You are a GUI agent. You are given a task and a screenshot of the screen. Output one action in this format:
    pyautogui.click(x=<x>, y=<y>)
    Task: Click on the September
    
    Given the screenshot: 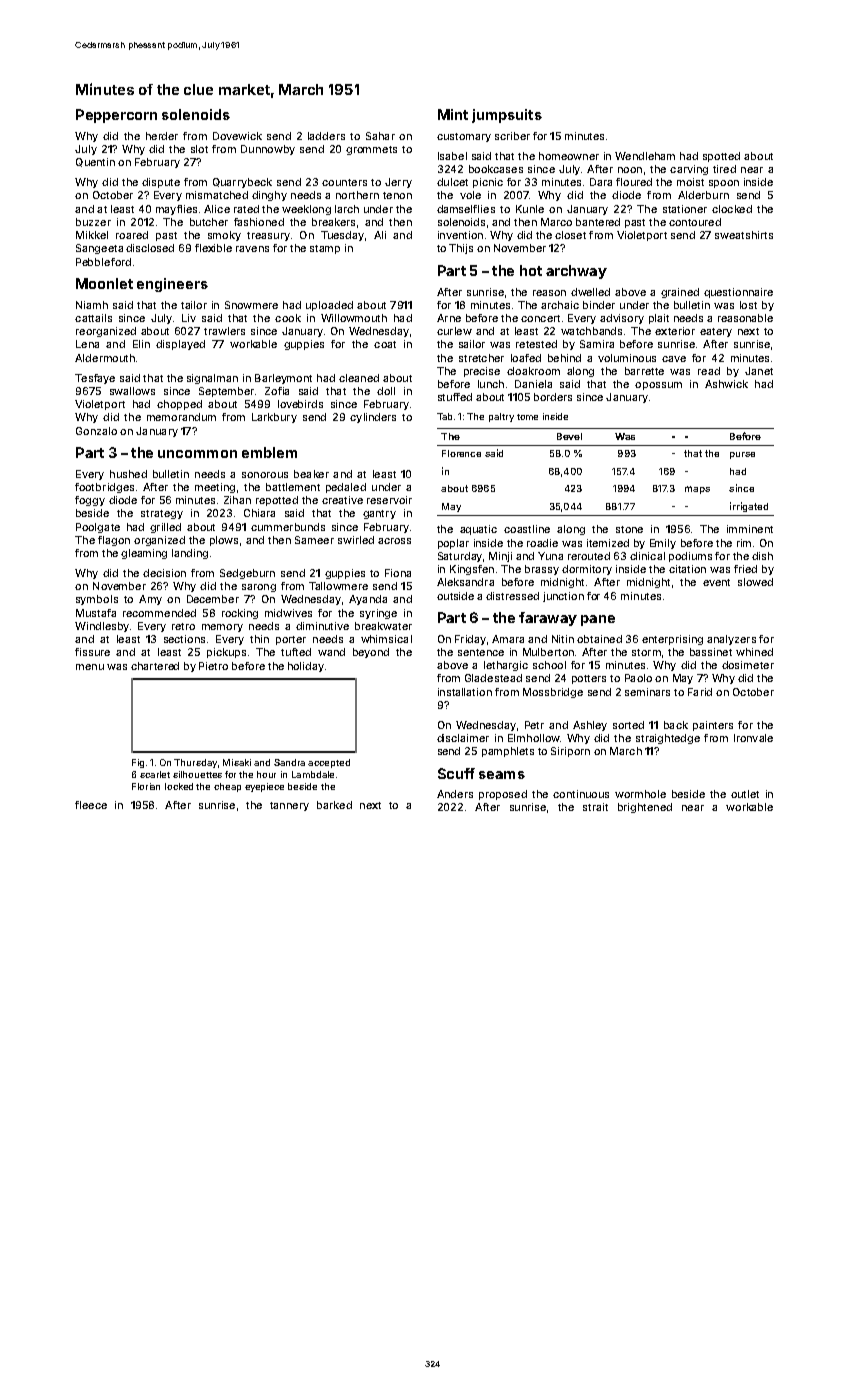 What is the action you would take?
    pyautogui.click(x=226, y=392)
